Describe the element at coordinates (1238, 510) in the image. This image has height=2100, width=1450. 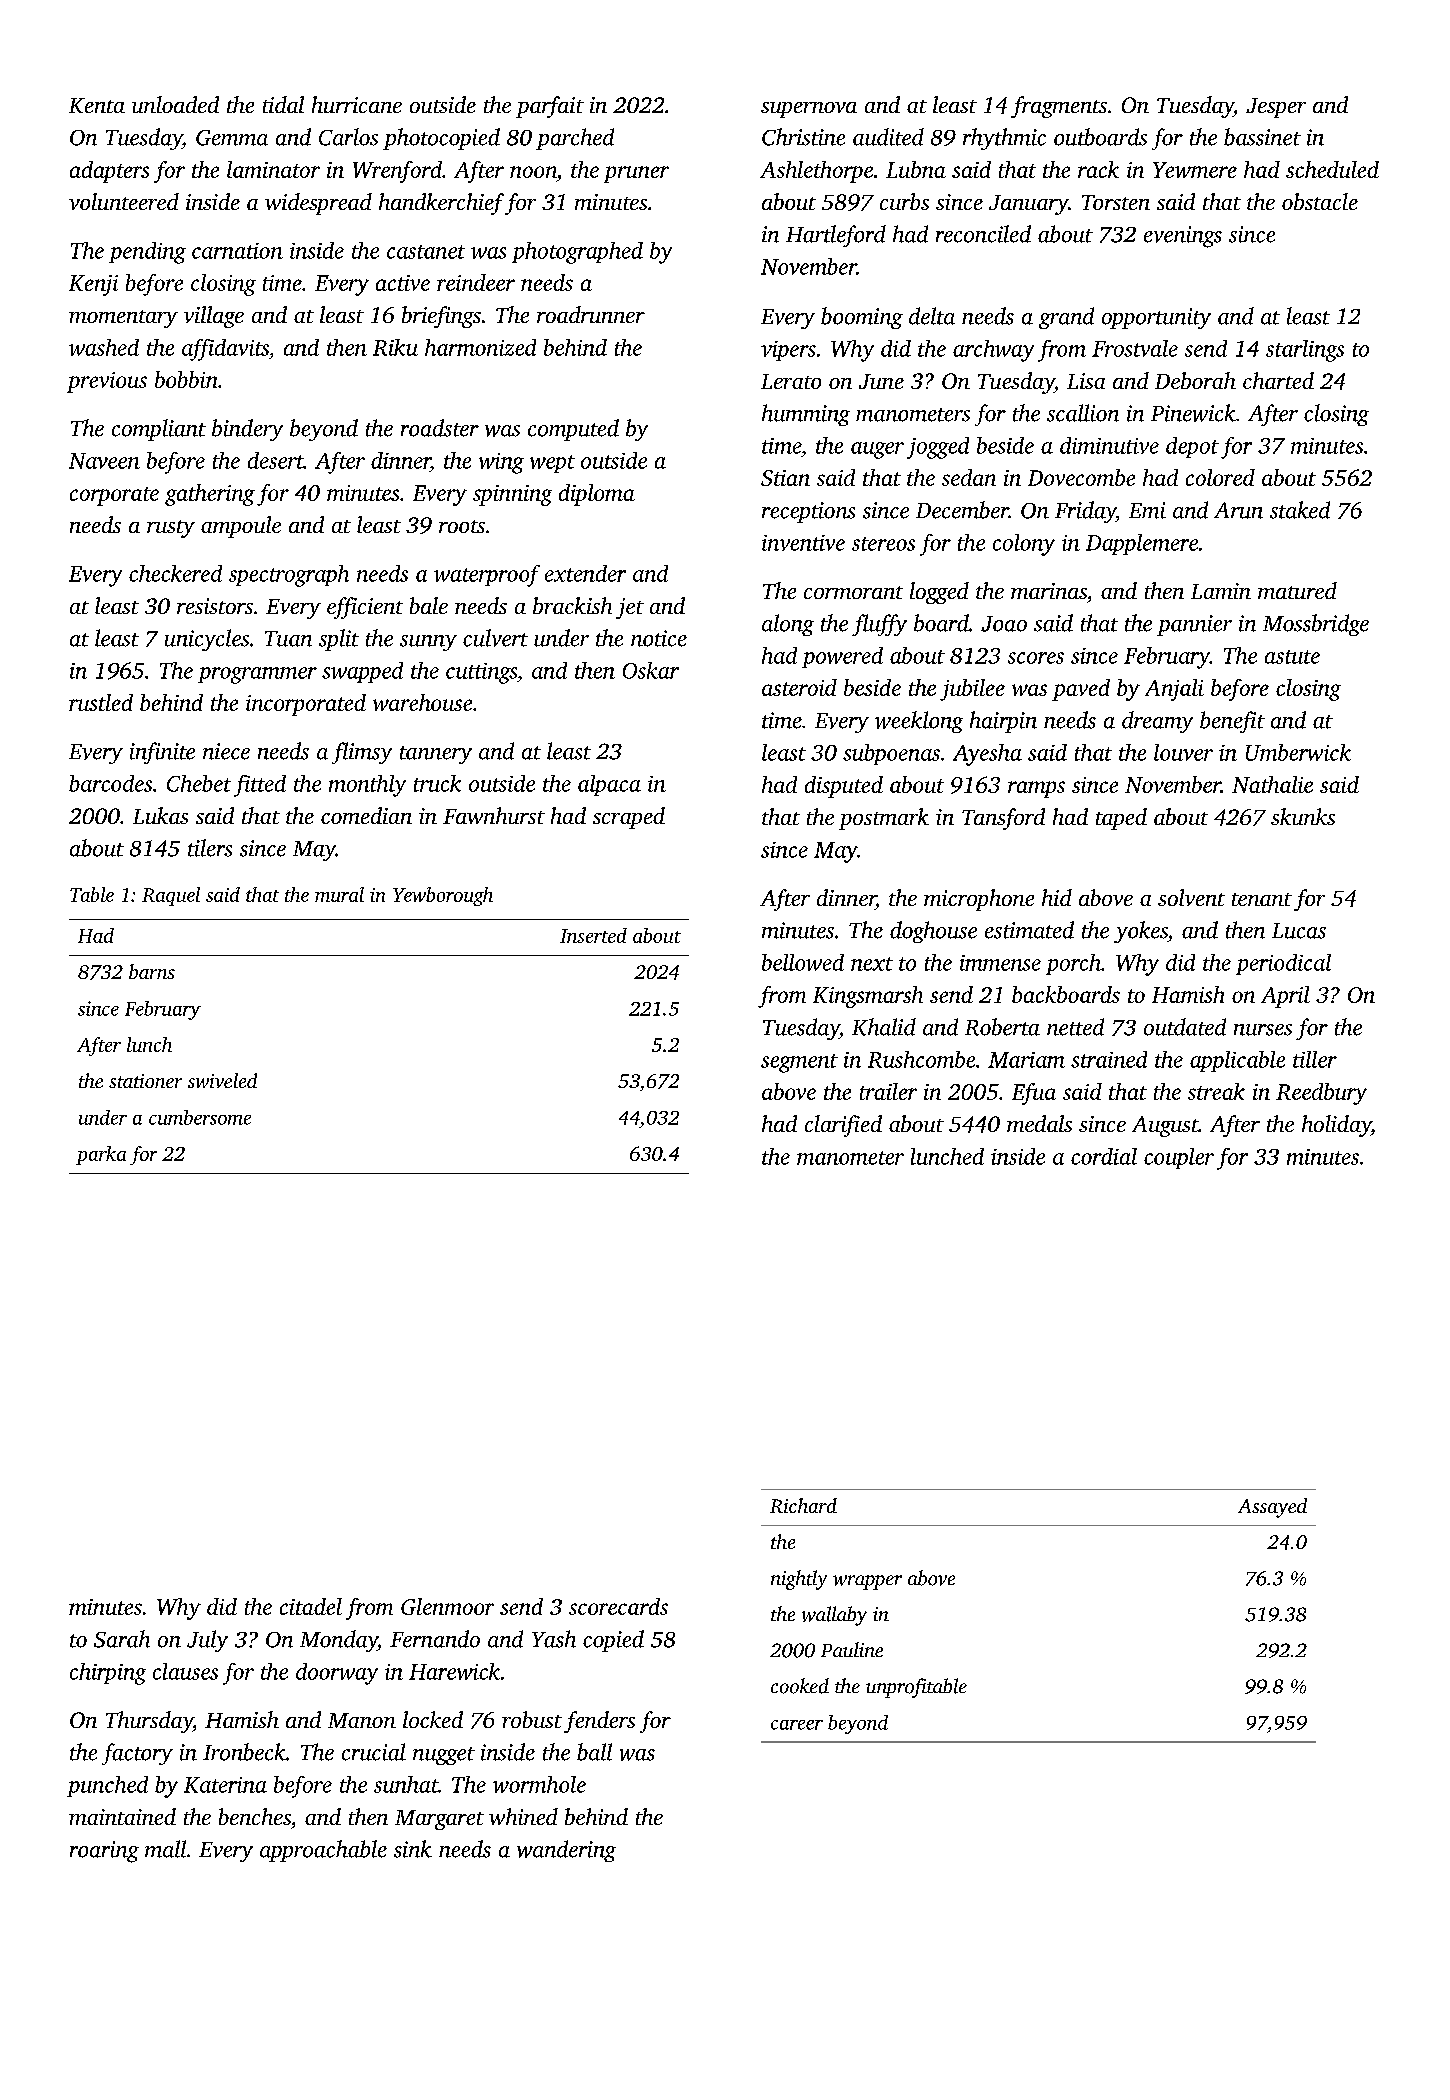
I see `Arun` at that location.
